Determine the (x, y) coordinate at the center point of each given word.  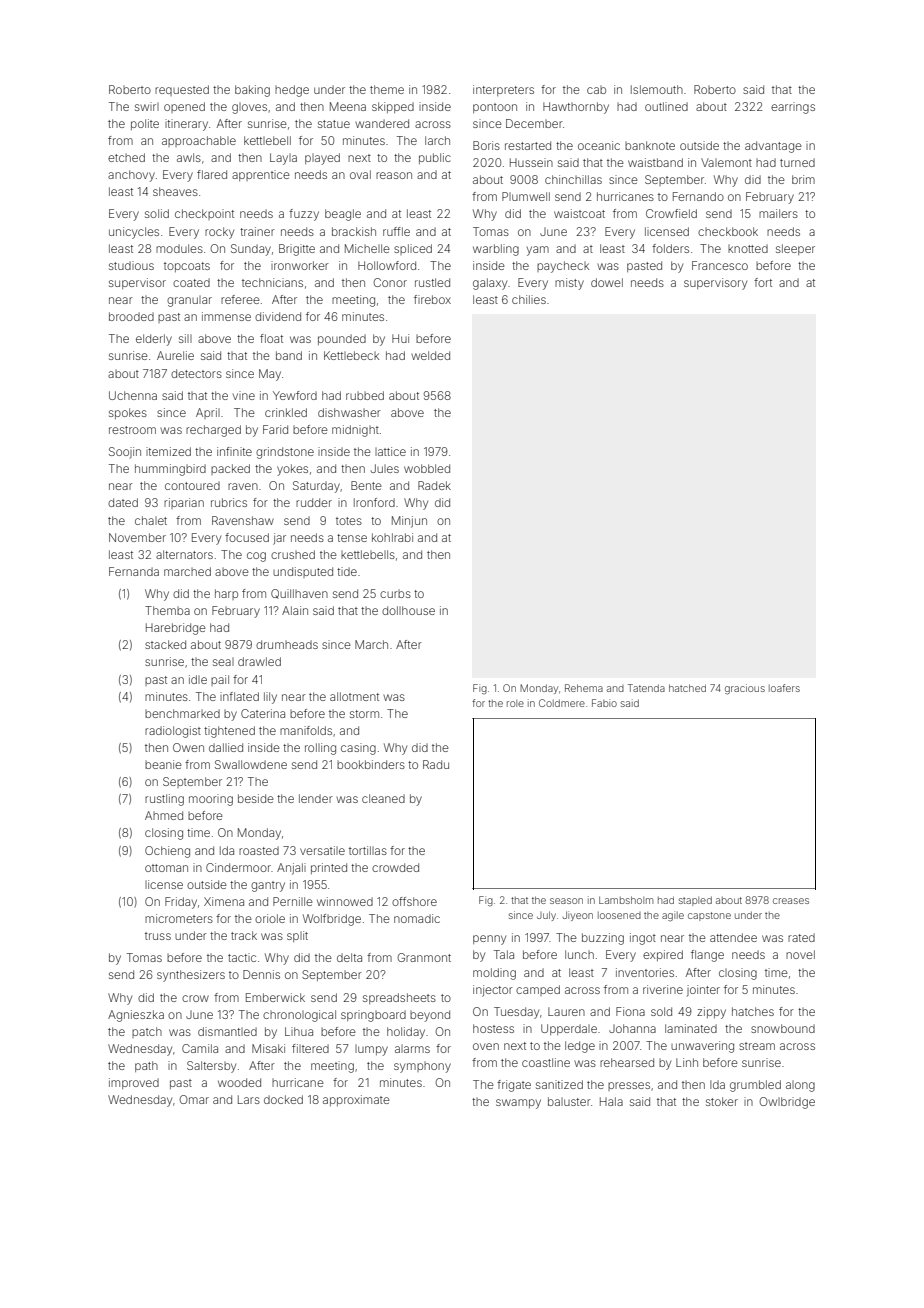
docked (283, 1099)
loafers (784, 688)
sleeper (795, 249)
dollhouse (408, 610)
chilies (529, 299)
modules (179, 248)
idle (198, 679)
